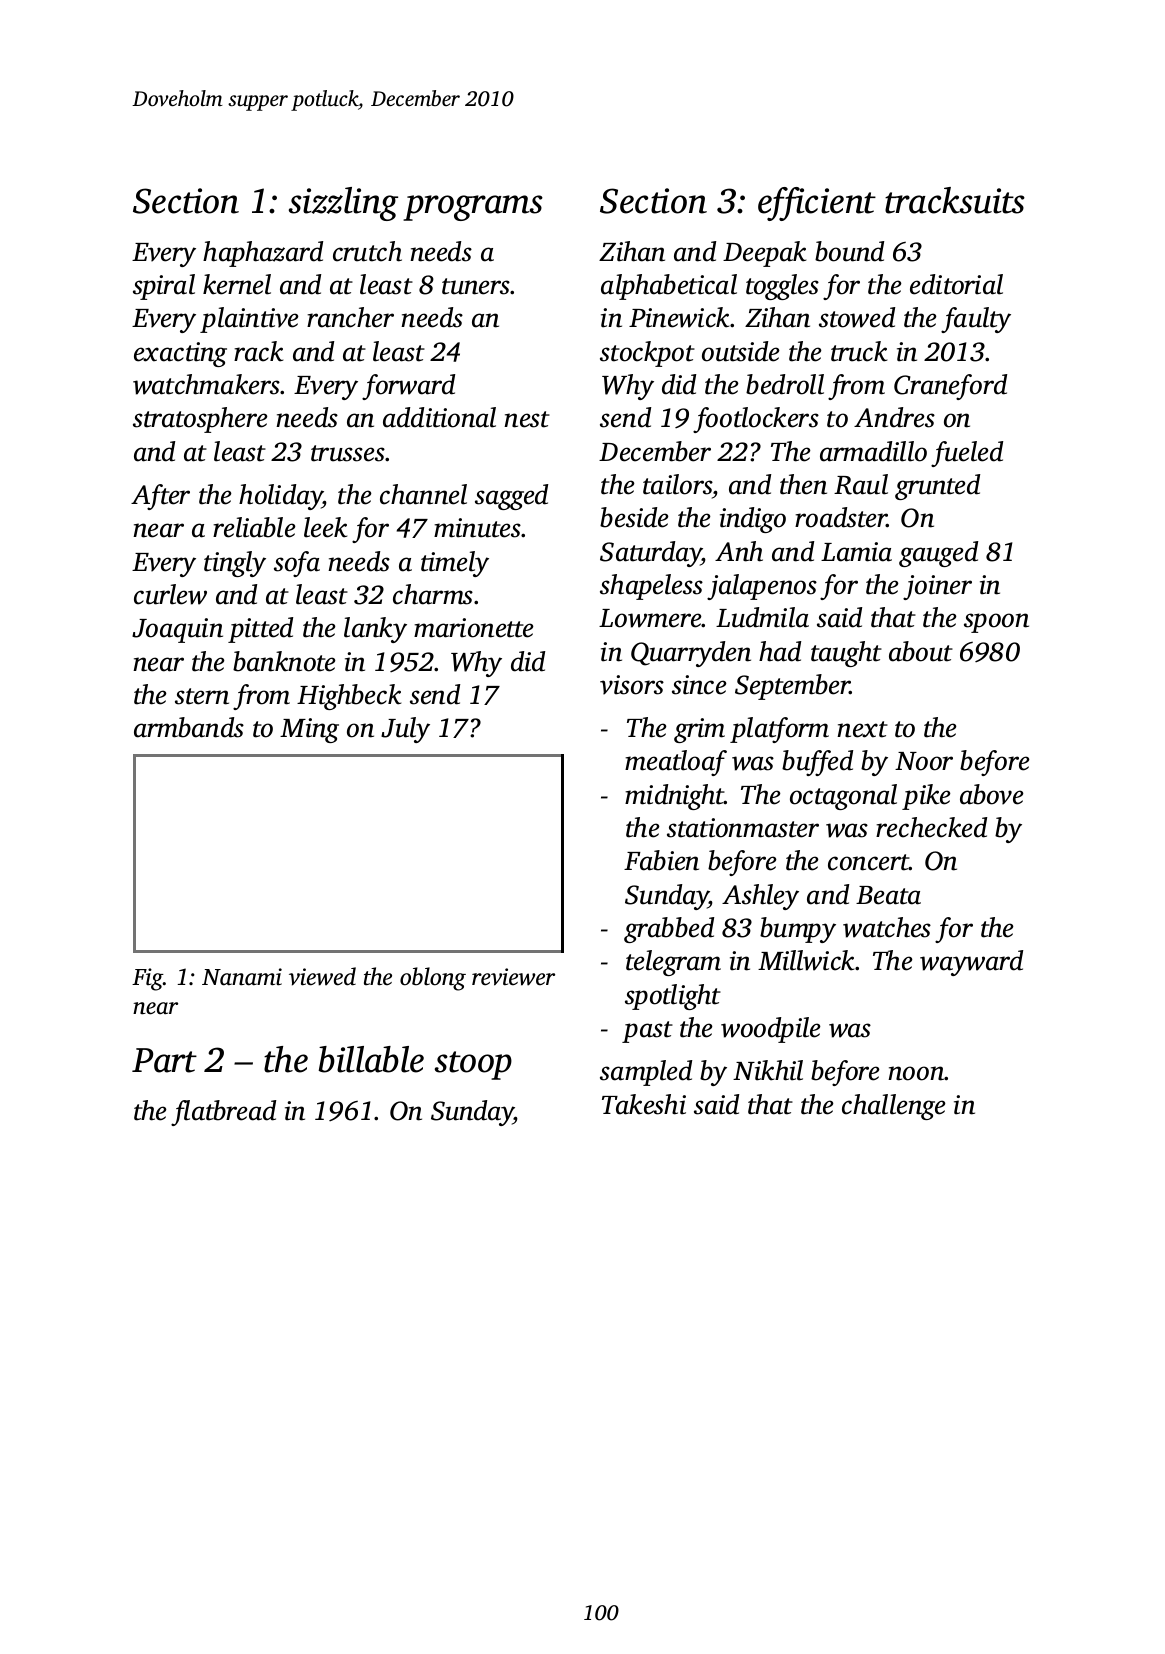 This screenshot has width=1165, height=1654. Describe the element at coordinates (924, 761) in the screenshot. I see `Noor` at that location.
